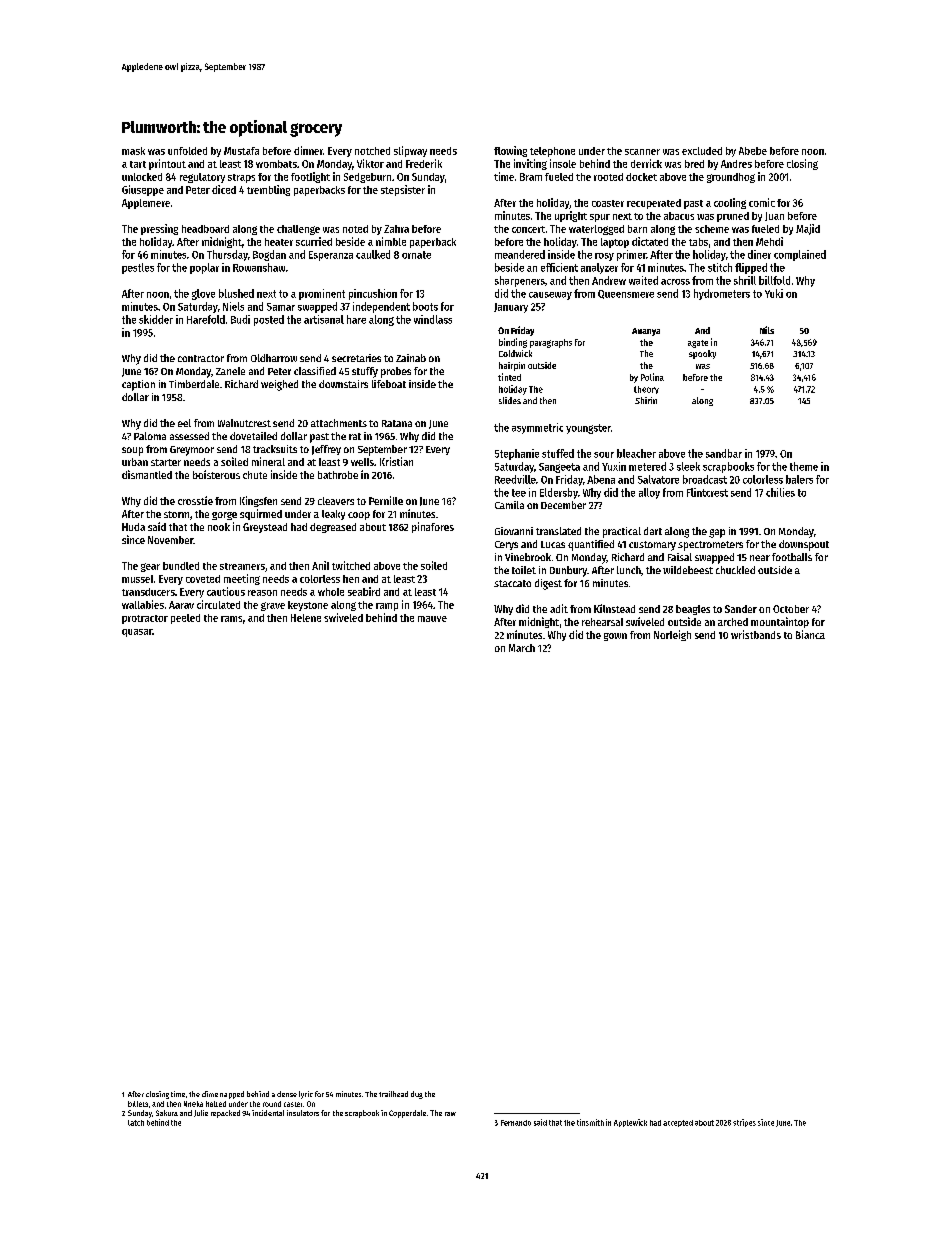  I want to click on Norleigh, so click(672, 635).
